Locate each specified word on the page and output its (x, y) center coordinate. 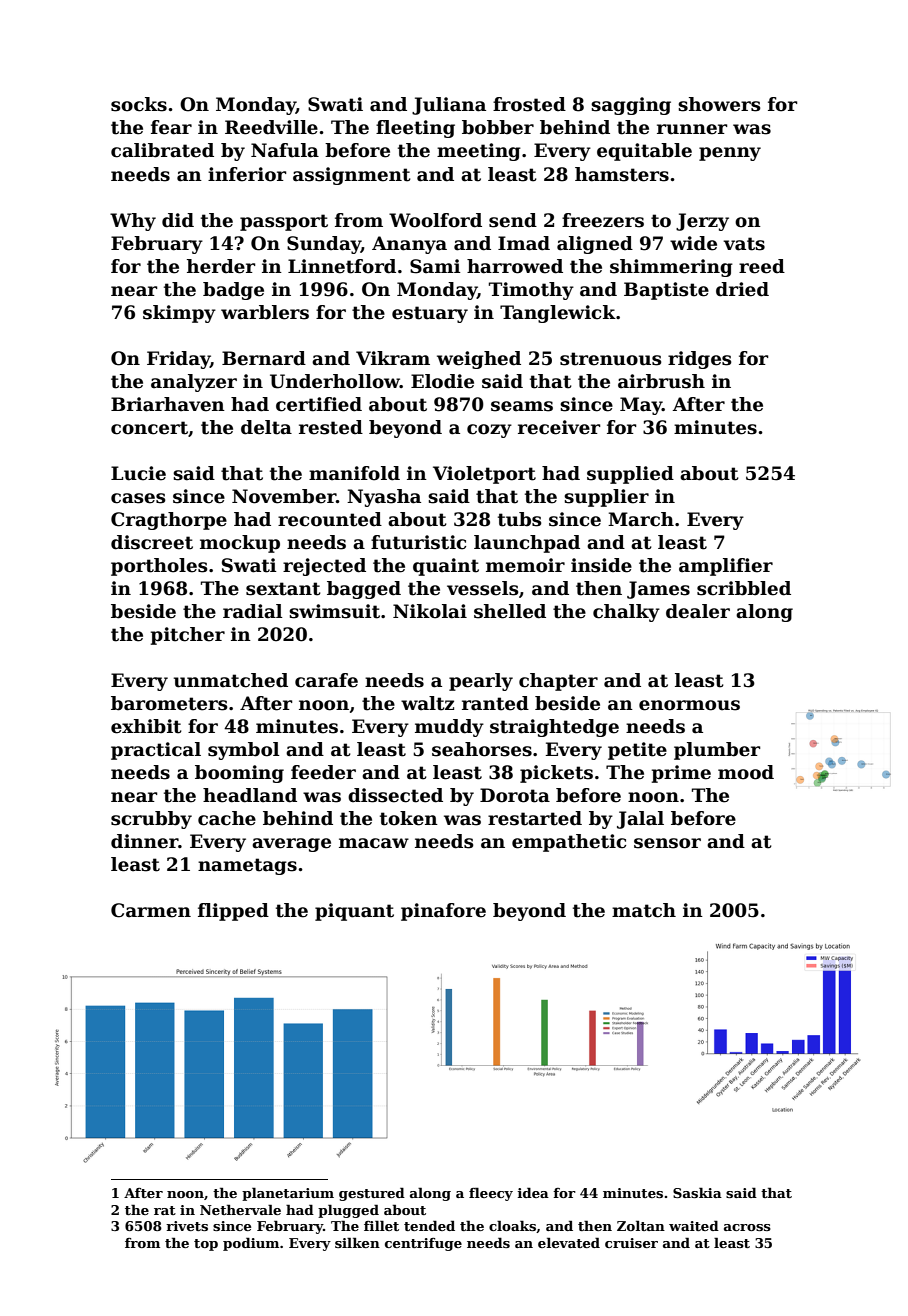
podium (251, 1244)
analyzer (194, 383)
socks (139, 104)
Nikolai (430, 611)
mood (746, 772)
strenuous (611, 359)
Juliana (449, 106)
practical (156, 751)
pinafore (443, 912)
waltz (427, 703)
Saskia (697, 1192)
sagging (631, 106)
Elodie (442, 381)
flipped (233, 912)
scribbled (744, 588)
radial (253, 611)
